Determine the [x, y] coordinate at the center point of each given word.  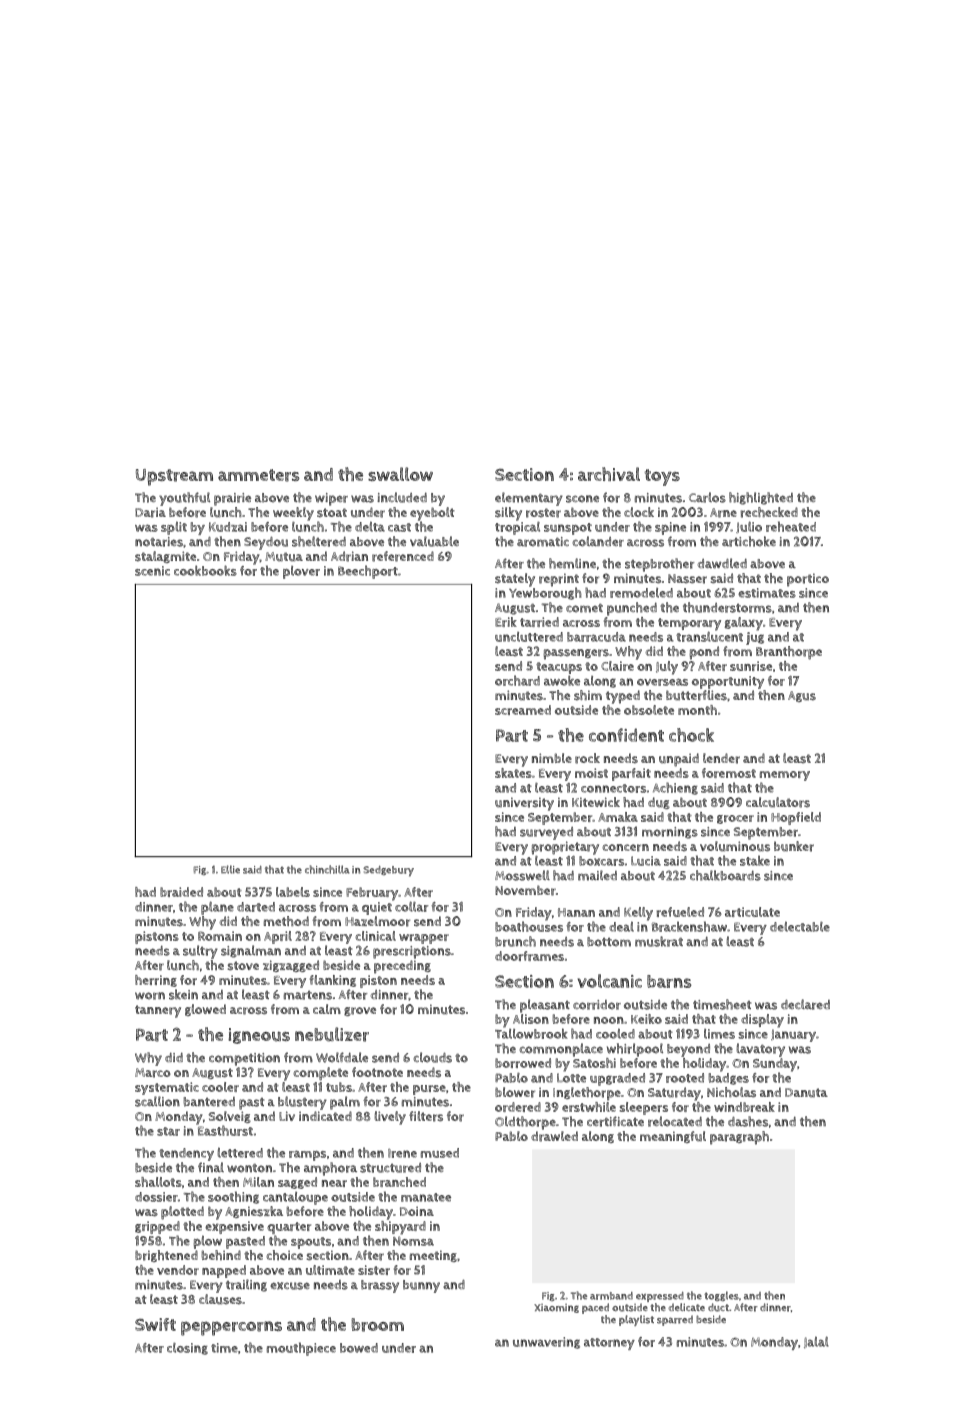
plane [217, 908]
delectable [800, 926]
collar [411, 906]
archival [609, 474]
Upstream [174, 477]
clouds [432, 1057]
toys [662, 477]
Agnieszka [254, 1212]
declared [805, 1004]
